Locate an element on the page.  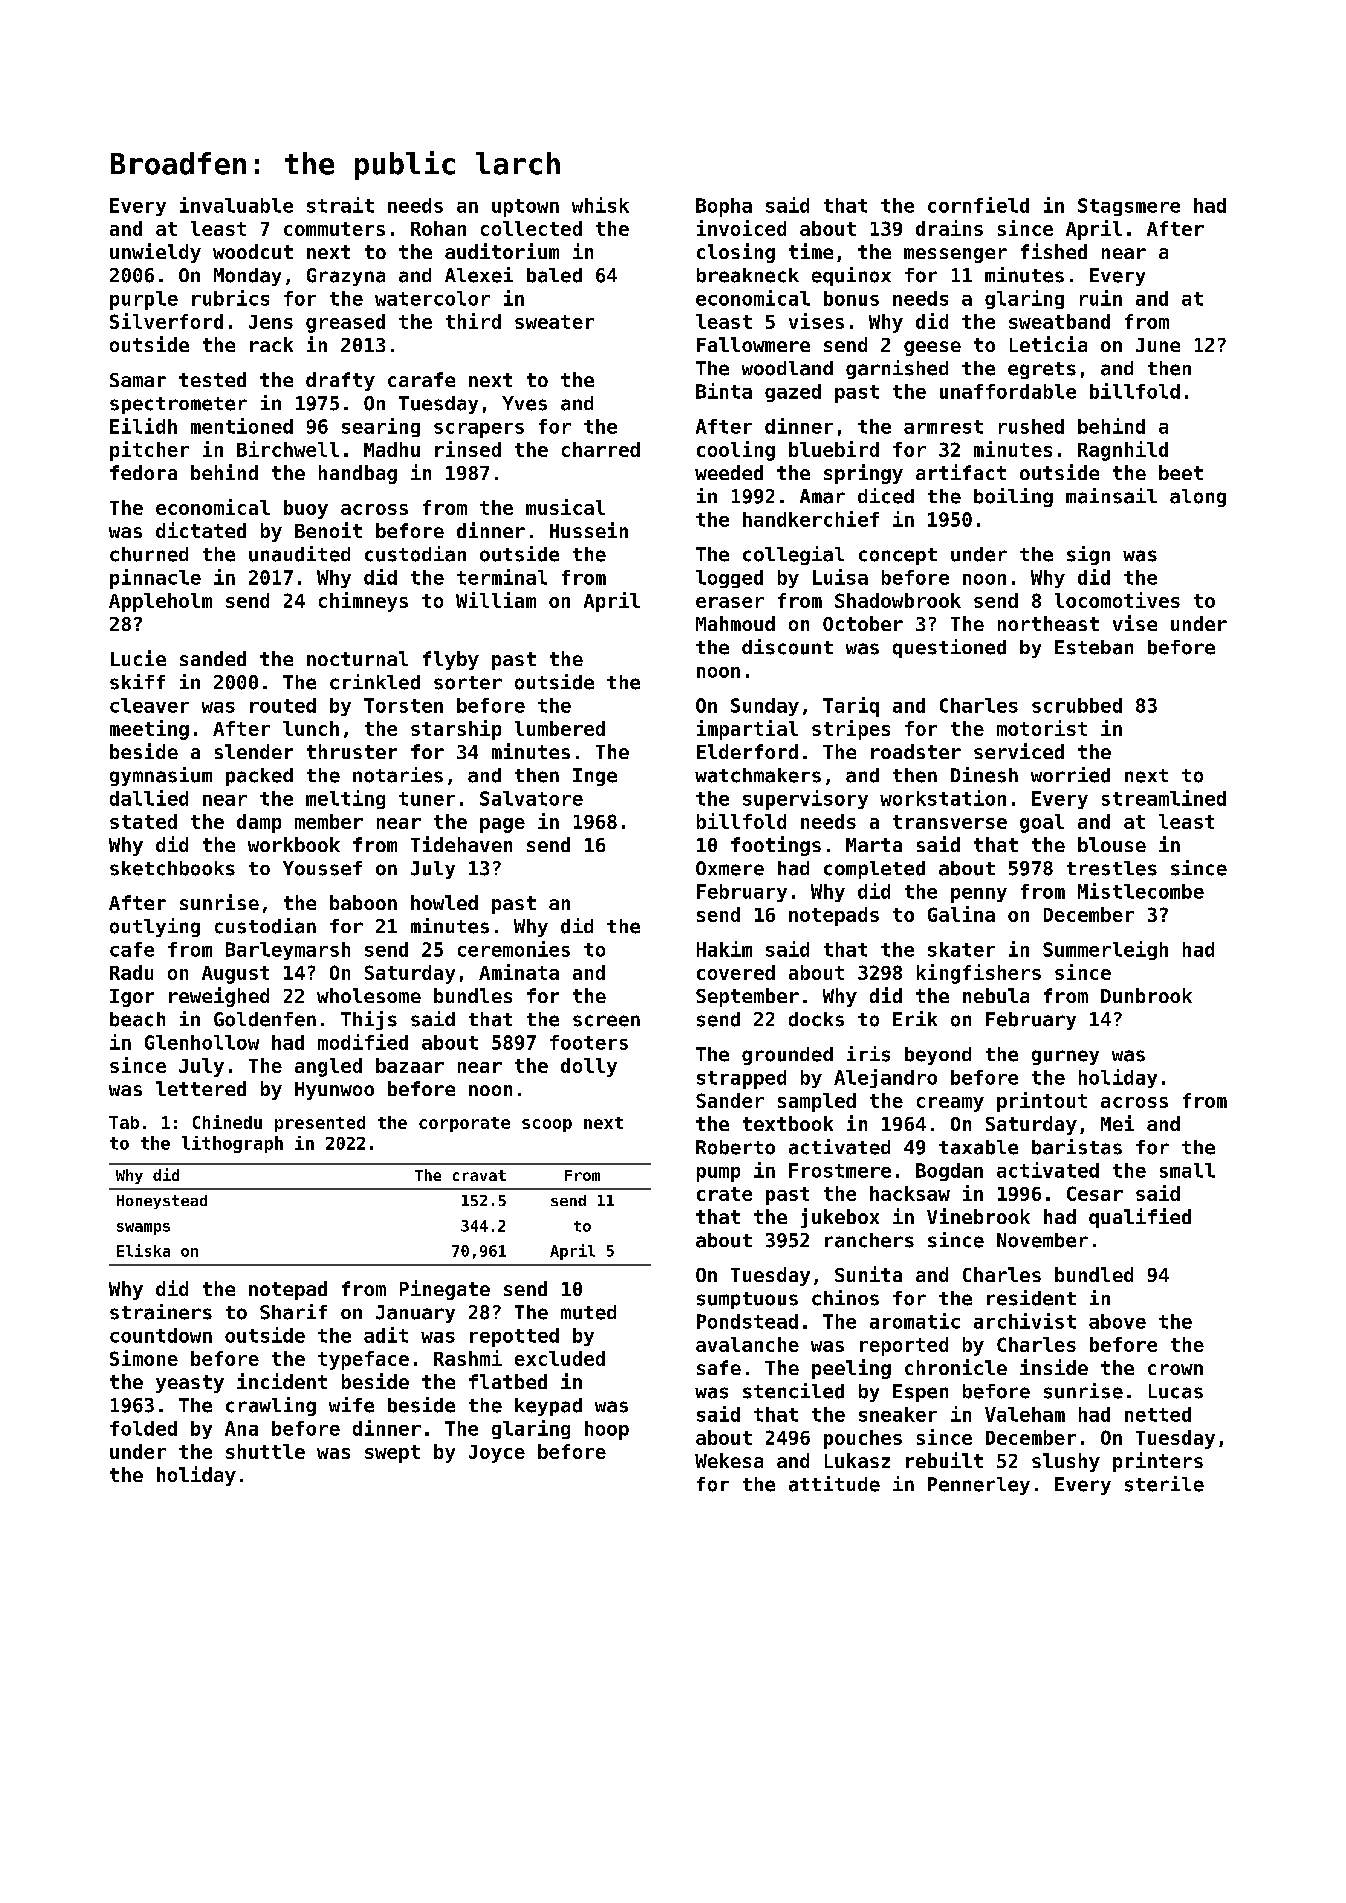
Stagsmere is located at coordinates (1129, 207).
